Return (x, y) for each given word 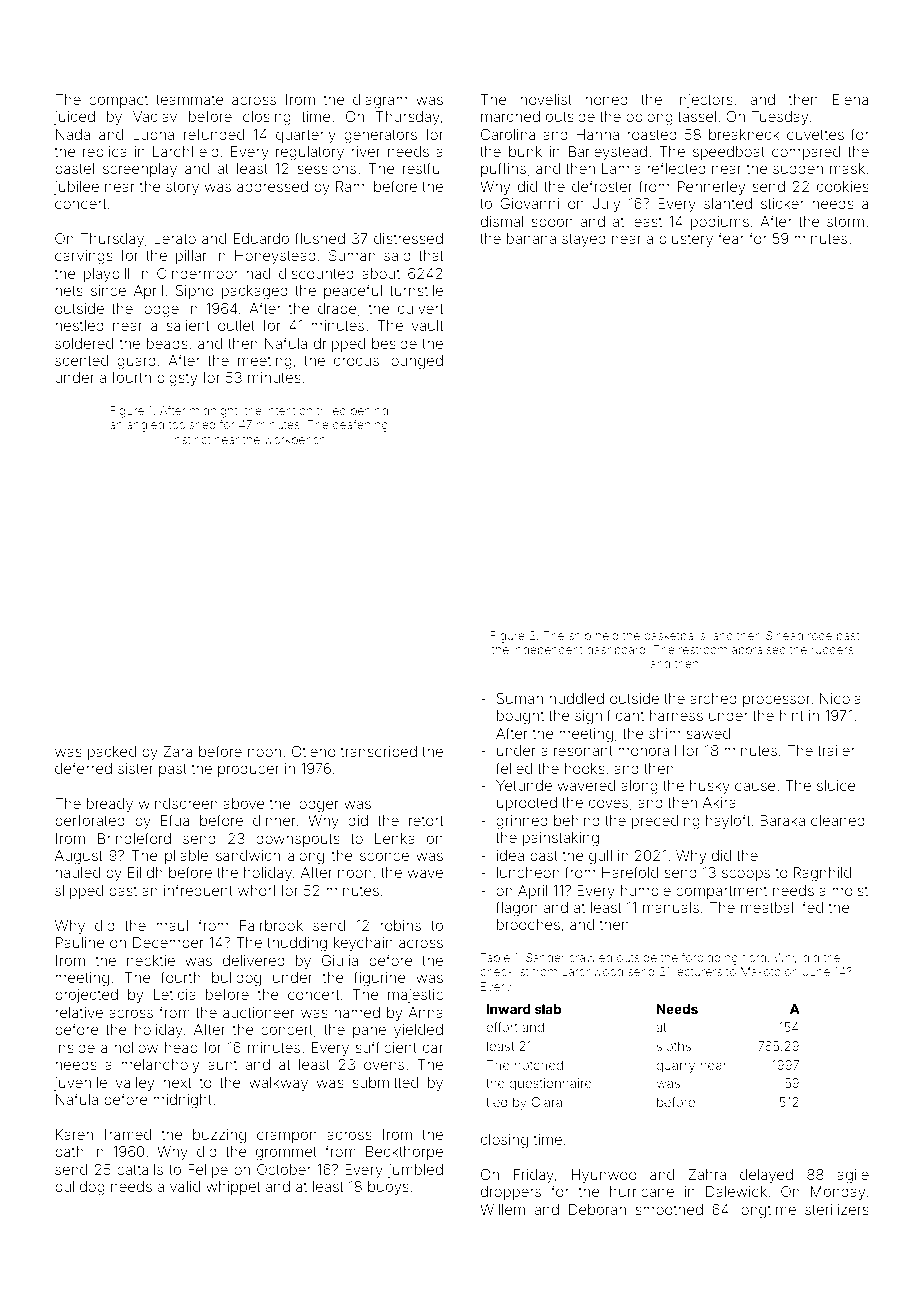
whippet (233, 1188)
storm (845, 222)
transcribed (379, 751)
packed (112, 753)
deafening (360, 425)
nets (69, 291)
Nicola (840, 698)
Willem (502, 1209)
